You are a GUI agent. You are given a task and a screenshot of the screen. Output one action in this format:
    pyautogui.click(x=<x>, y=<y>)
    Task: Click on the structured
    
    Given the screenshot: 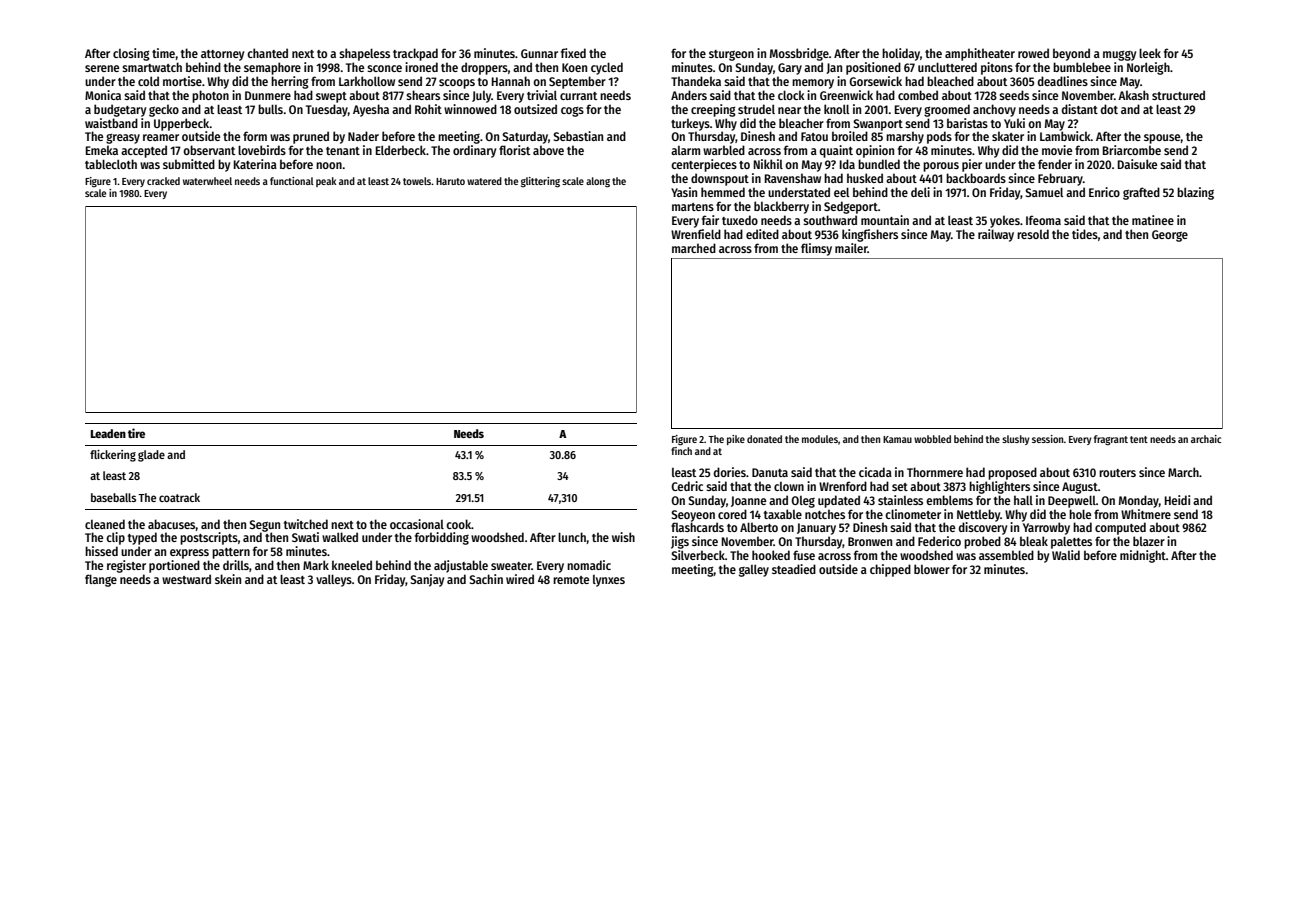 What is the action you would take?
    pyautogui.click(x=1178, y=95)
